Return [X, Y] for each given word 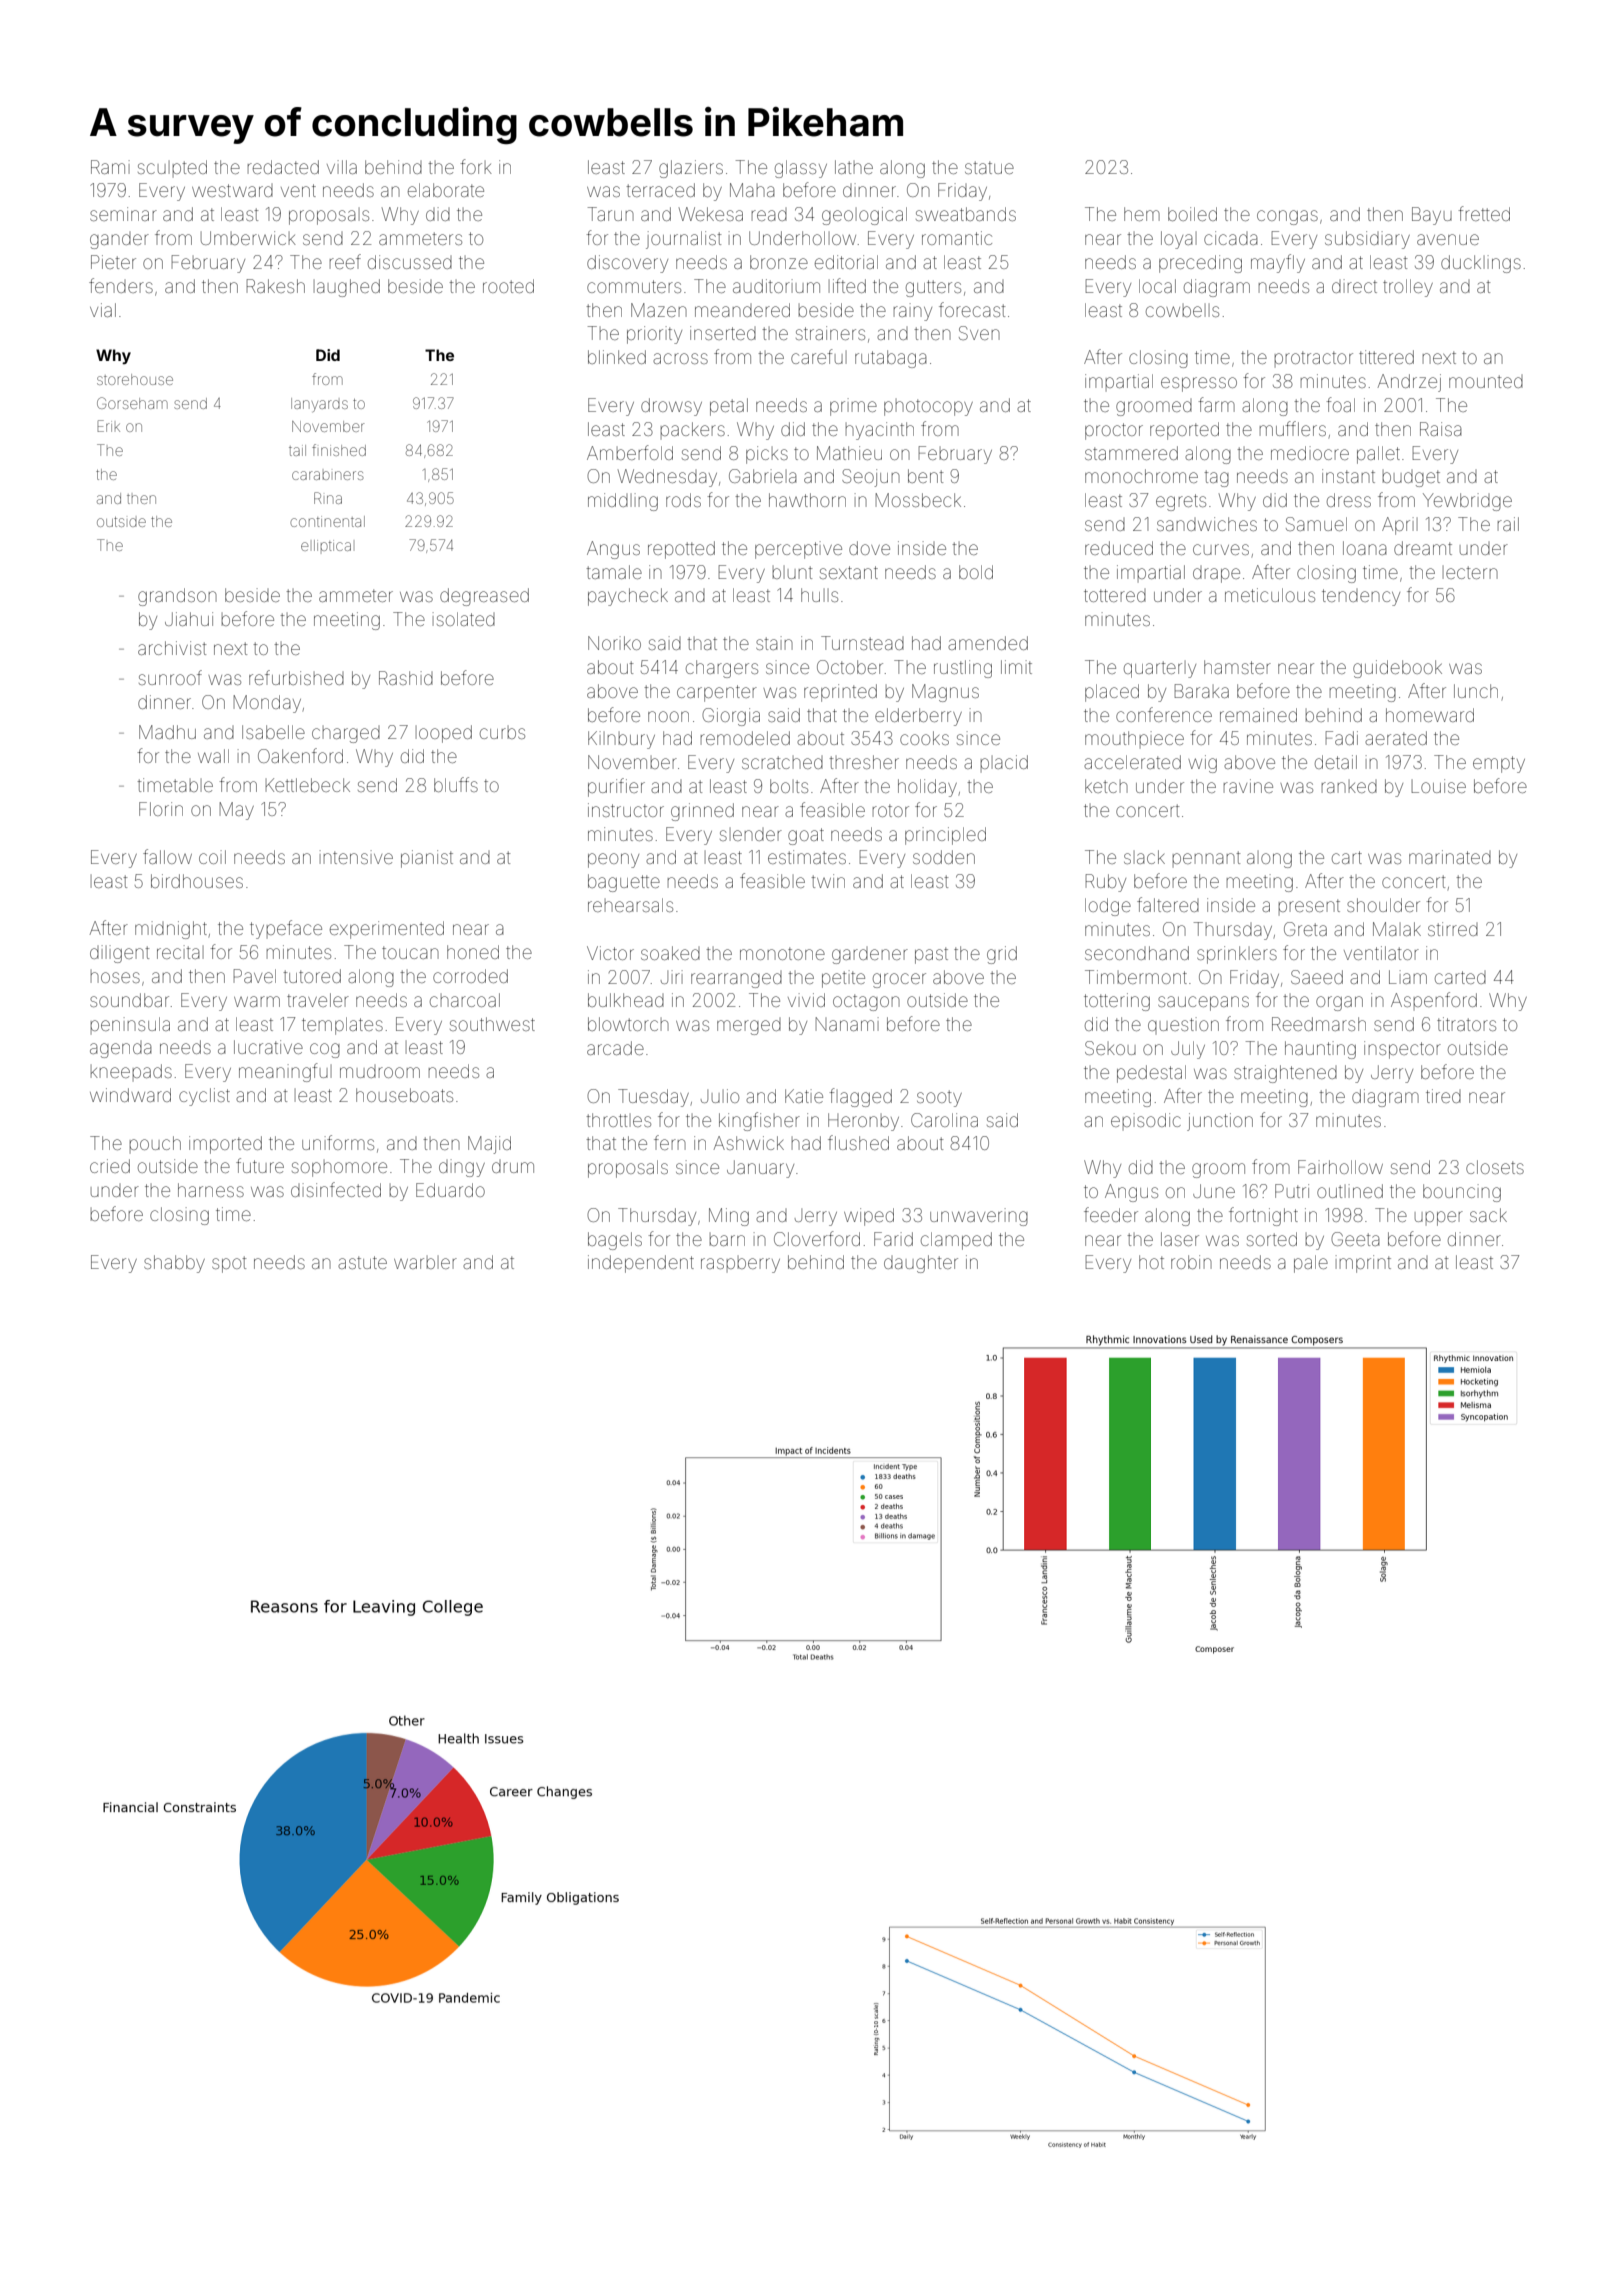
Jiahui [189, 619]
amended [988, 643]
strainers [830, 333]
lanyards [319, 405]
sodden [944, 857]
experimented [387, 930]
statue [989, 167]
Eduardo [450, 1190]
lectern [1470, 572]
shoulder [1383, 905]
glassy [801, 169]
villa [342, 167]
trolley [1408, 288]
